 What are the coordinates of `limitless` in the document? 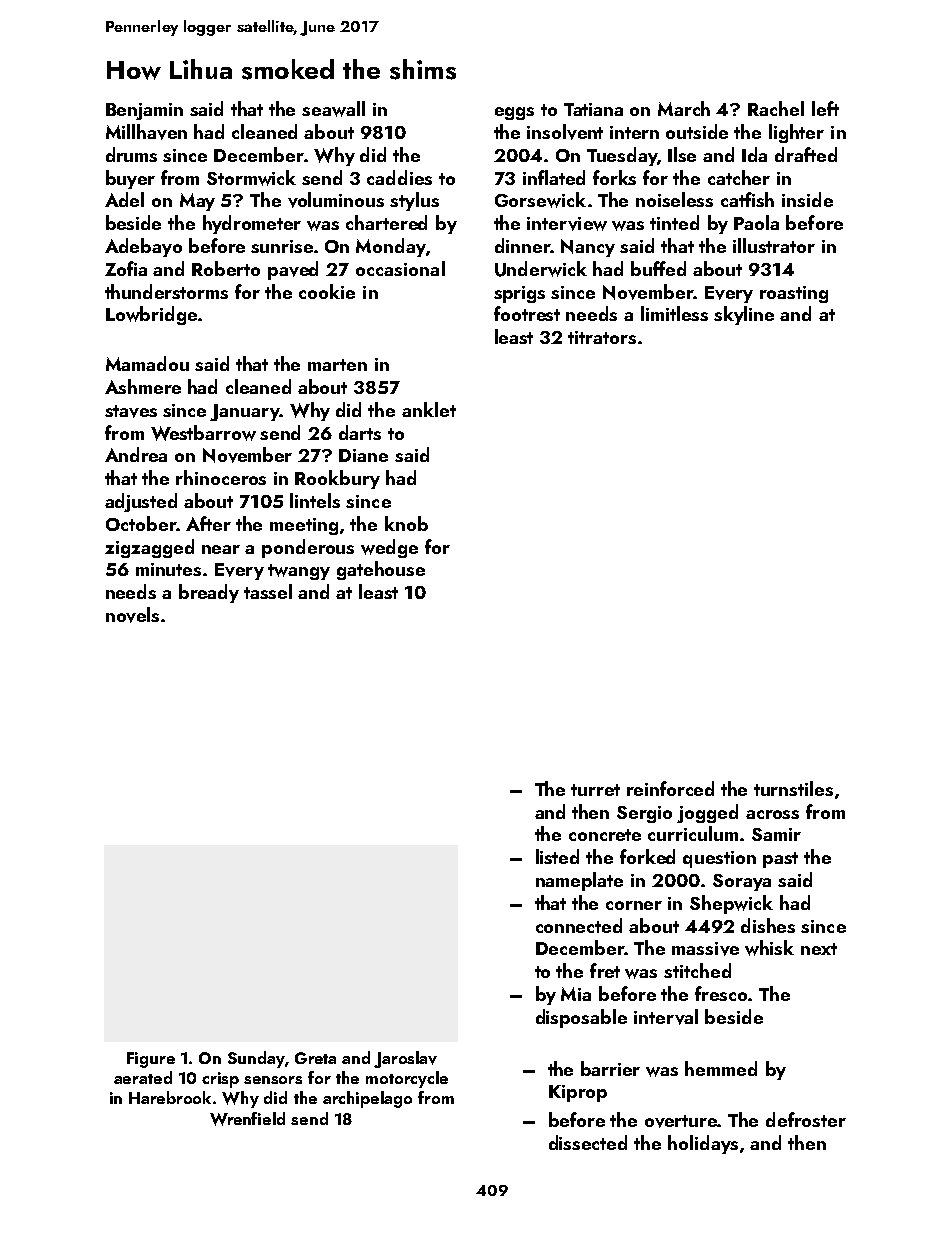 It's located at (674, 313).
